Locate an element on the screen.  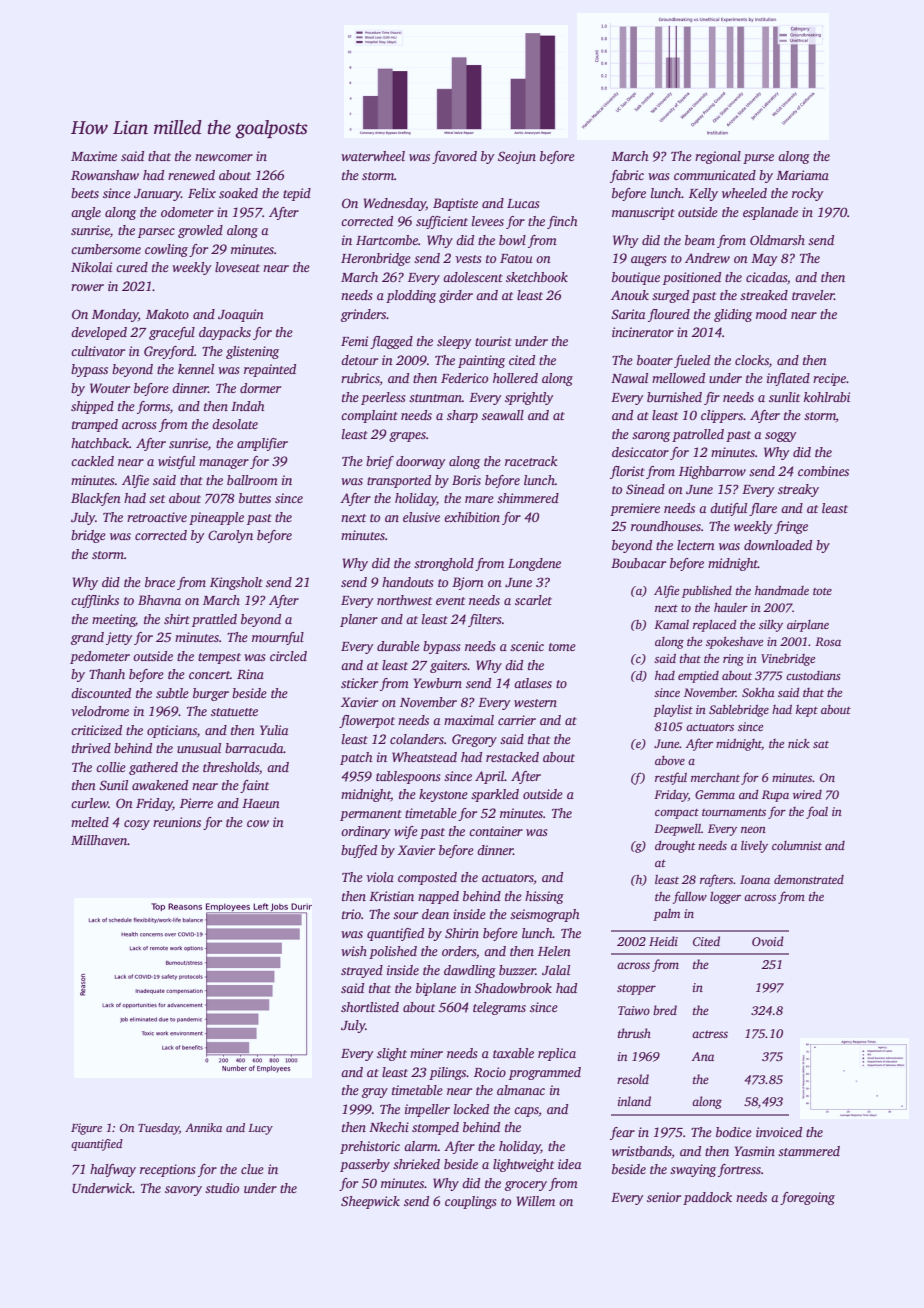
savory is located at coordinates (183, 1191).
